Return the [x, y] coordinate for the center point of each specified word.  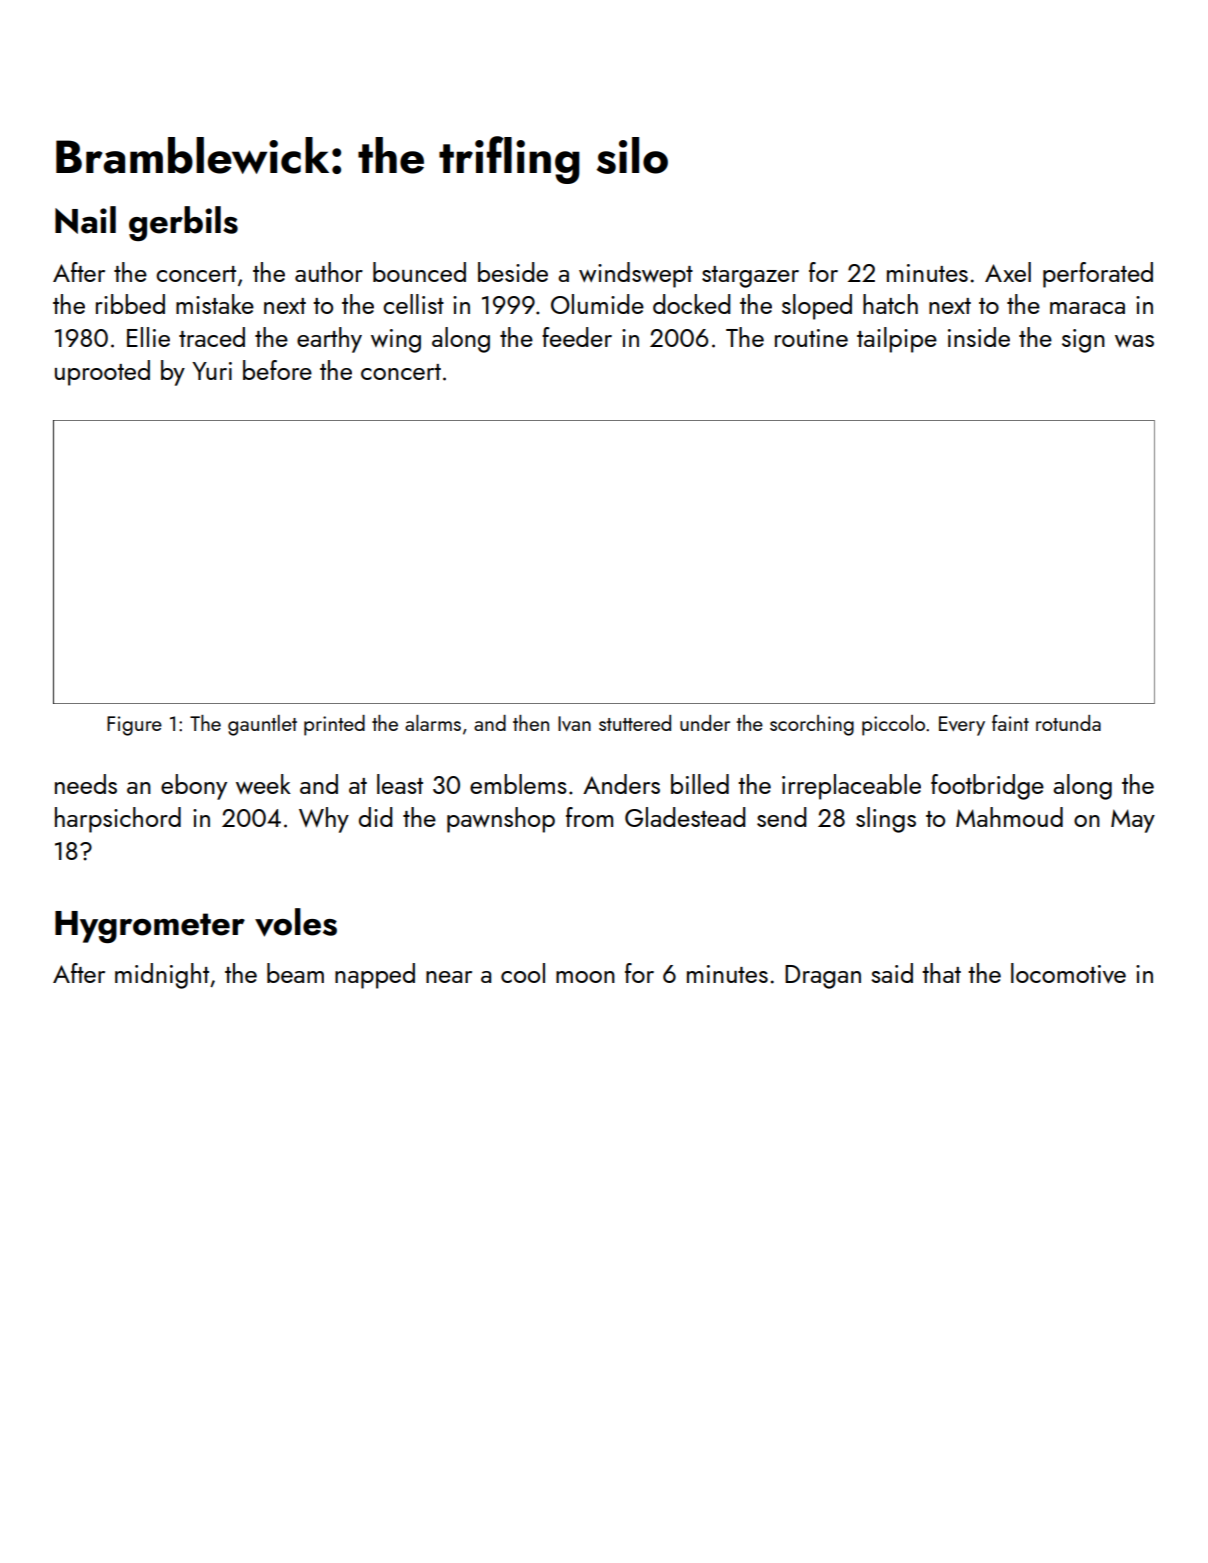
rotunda [1068, 723]
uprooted [102, 373]
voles [296, 922]
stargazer [750, 277]
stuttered [635, 723]
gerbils [183, 223]
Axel [1008, 272]
